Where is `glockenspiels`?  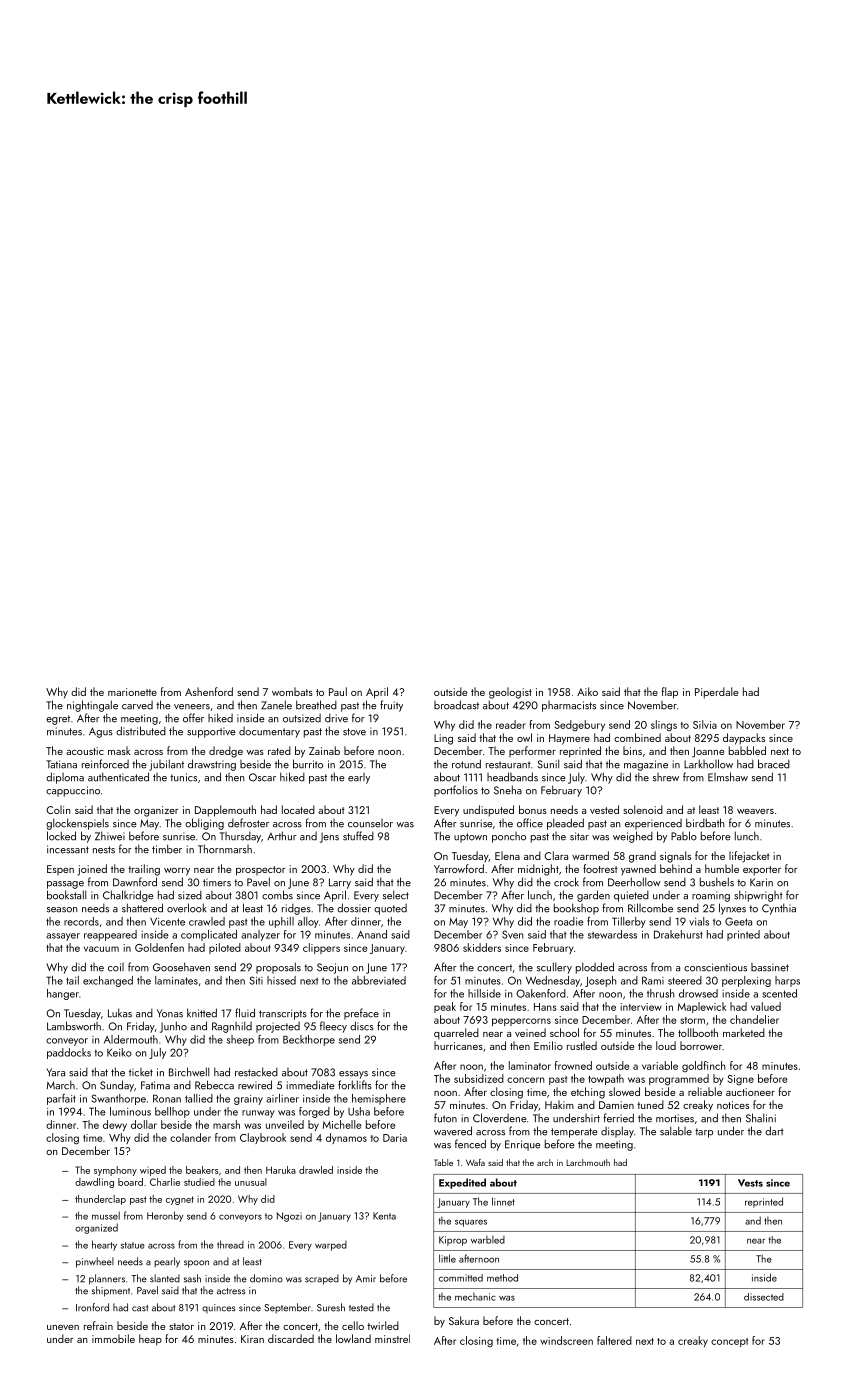 glockenspiels is located at coordinates (77, 824).
